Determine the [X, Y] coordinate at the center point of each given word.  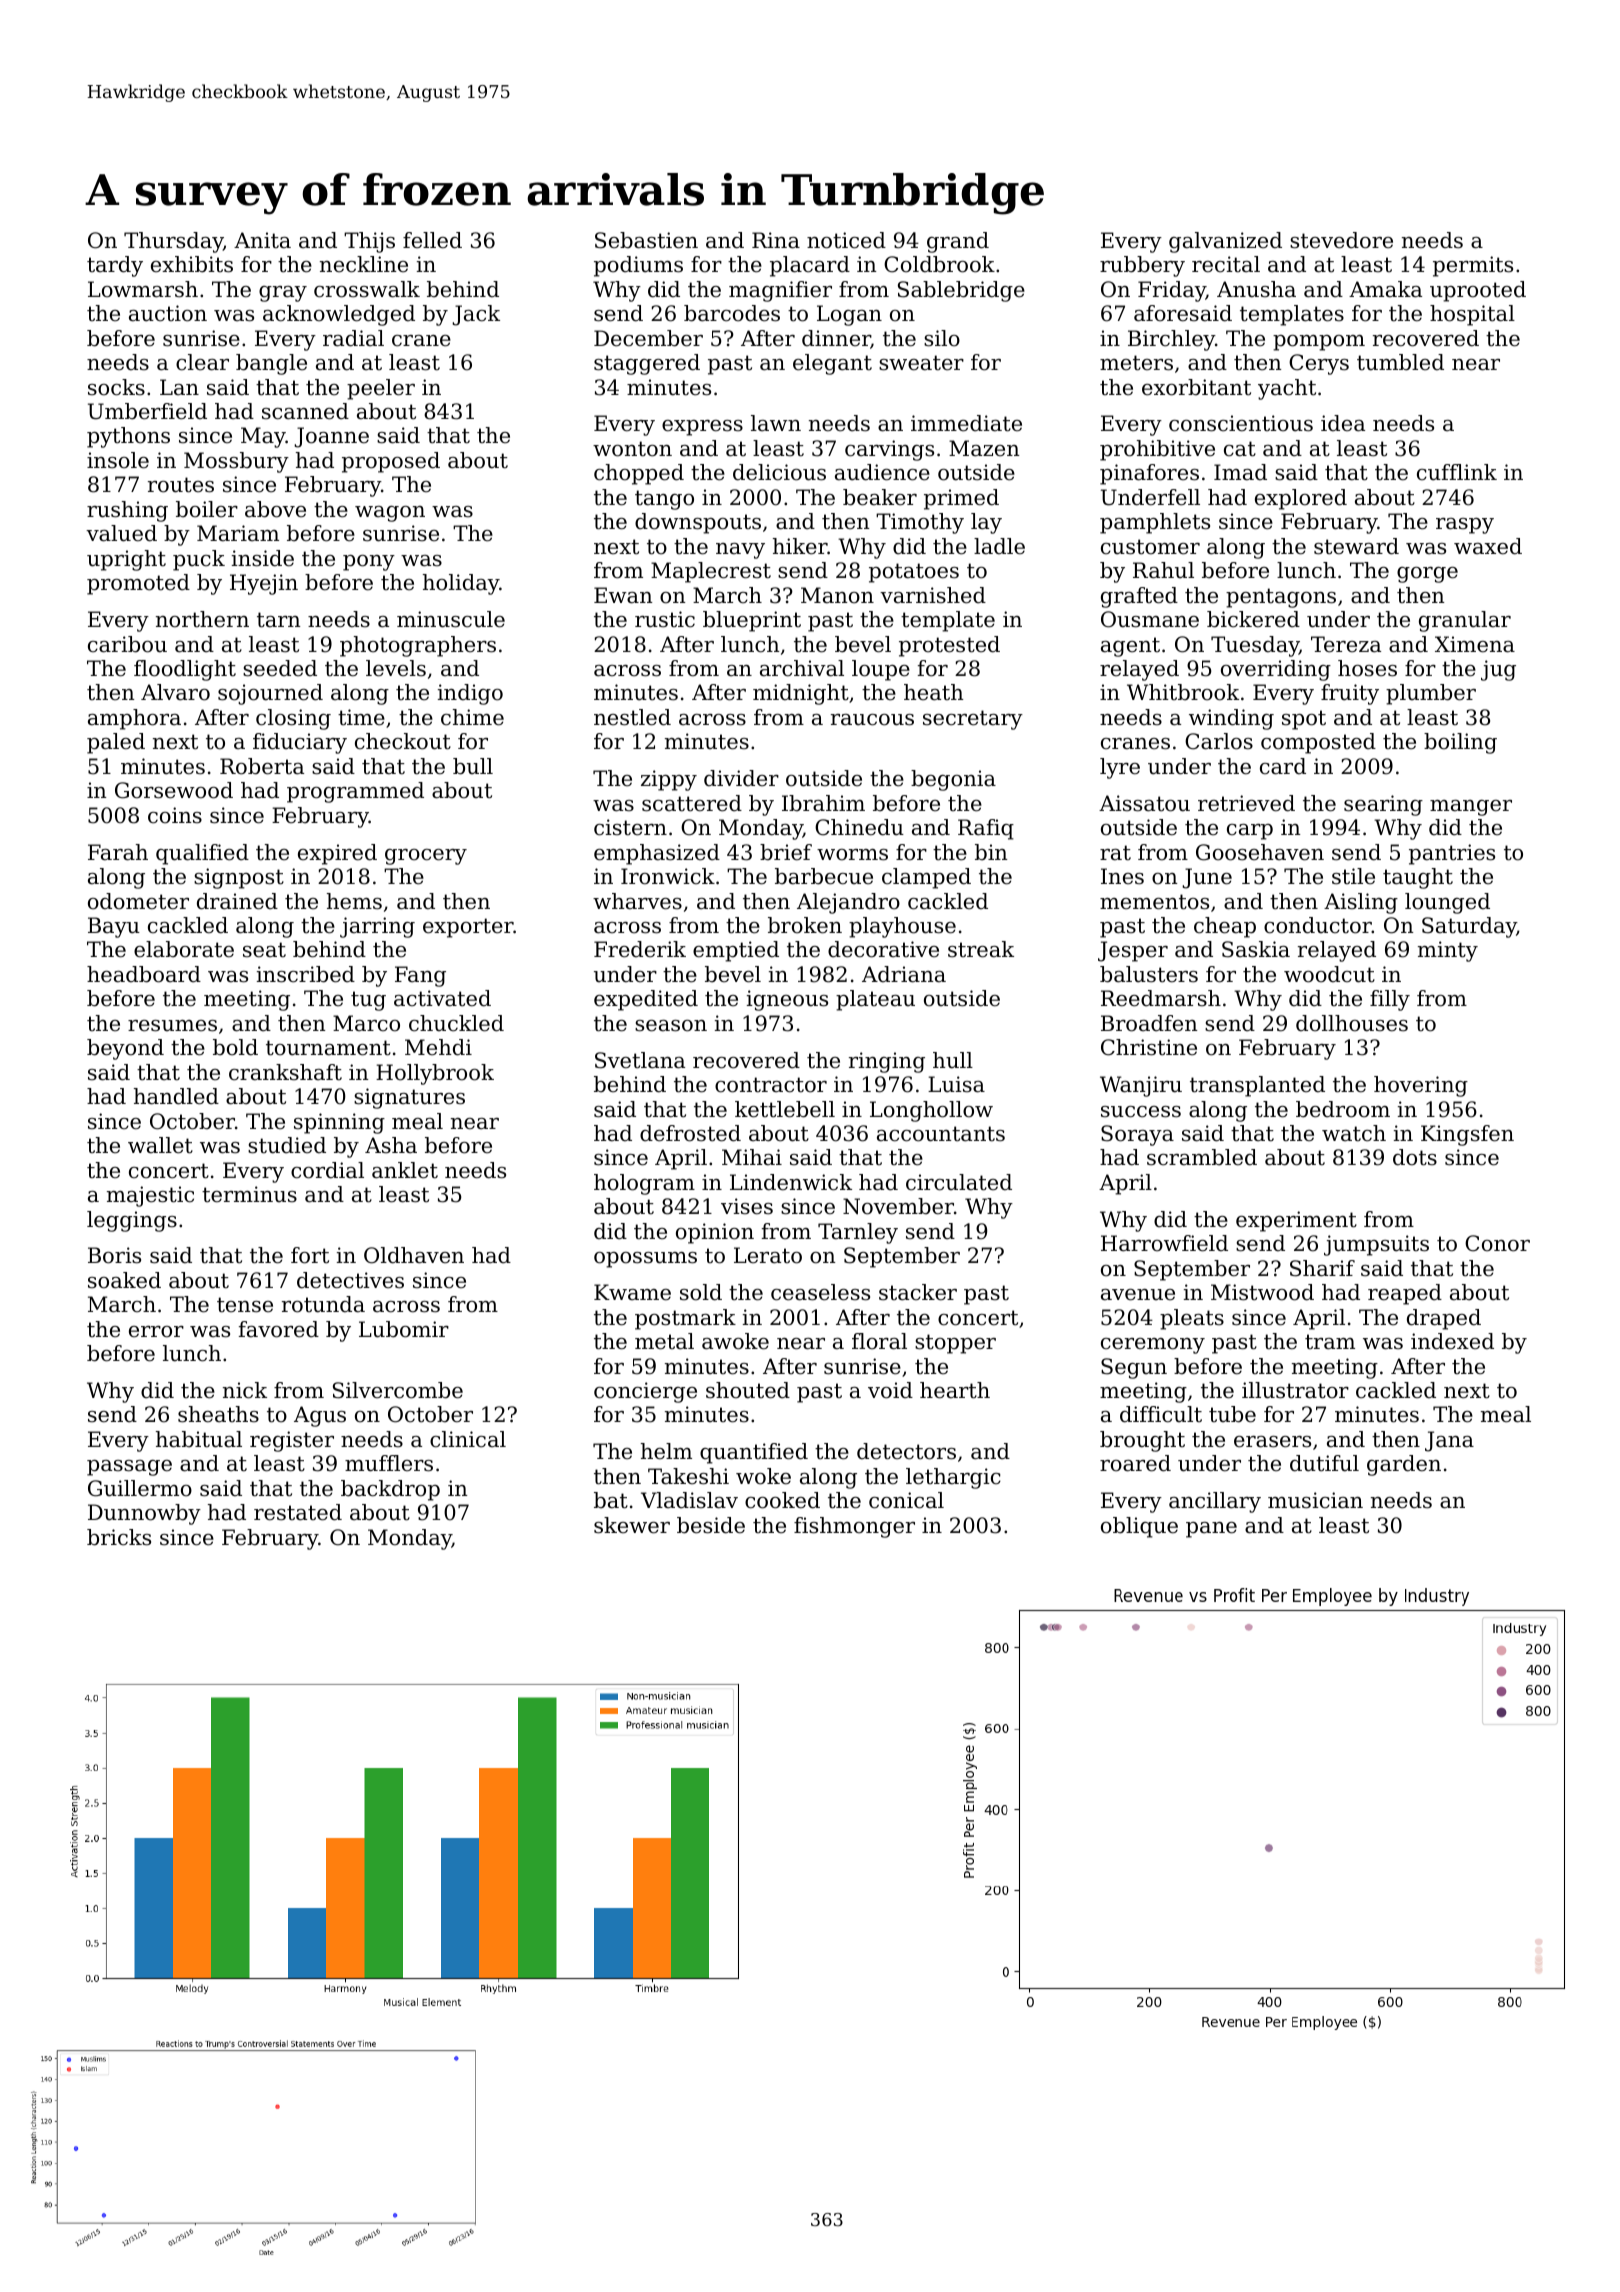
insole [118, 460]
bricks [119, 1537]
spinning [339, 1123]
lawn [776, 423]
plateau [875, 1000]
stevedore [1341, 240]
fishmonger [854, 1527]
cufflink [1457, 472]
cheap [1225, 927]
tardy [115, 266]
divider [741, 778]
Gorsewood [174, 790]
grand [958, 242]
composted [1318, 743]
